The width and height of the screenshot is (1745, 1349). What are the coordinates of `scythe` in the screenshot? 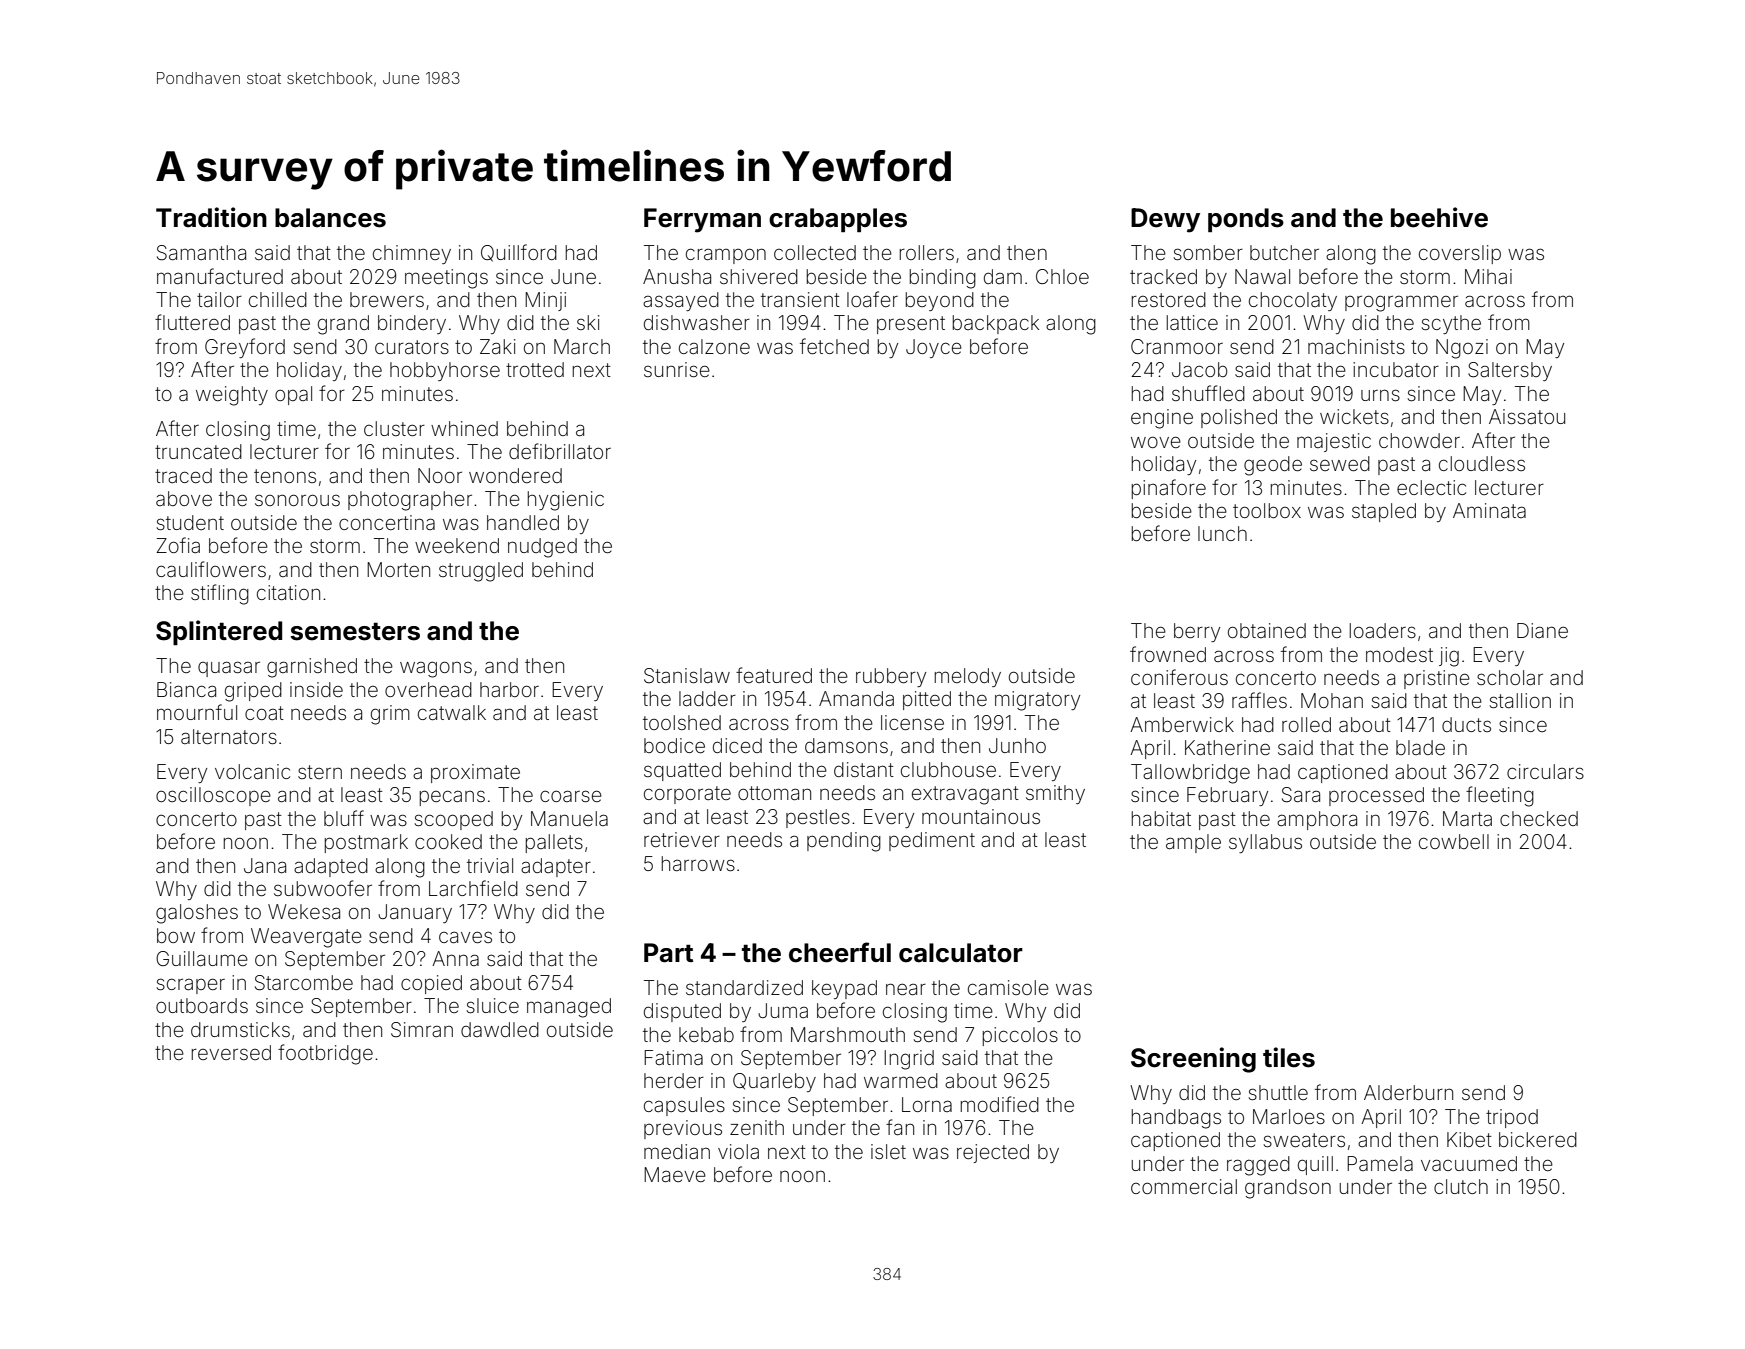 It's located at (1451, 324).
